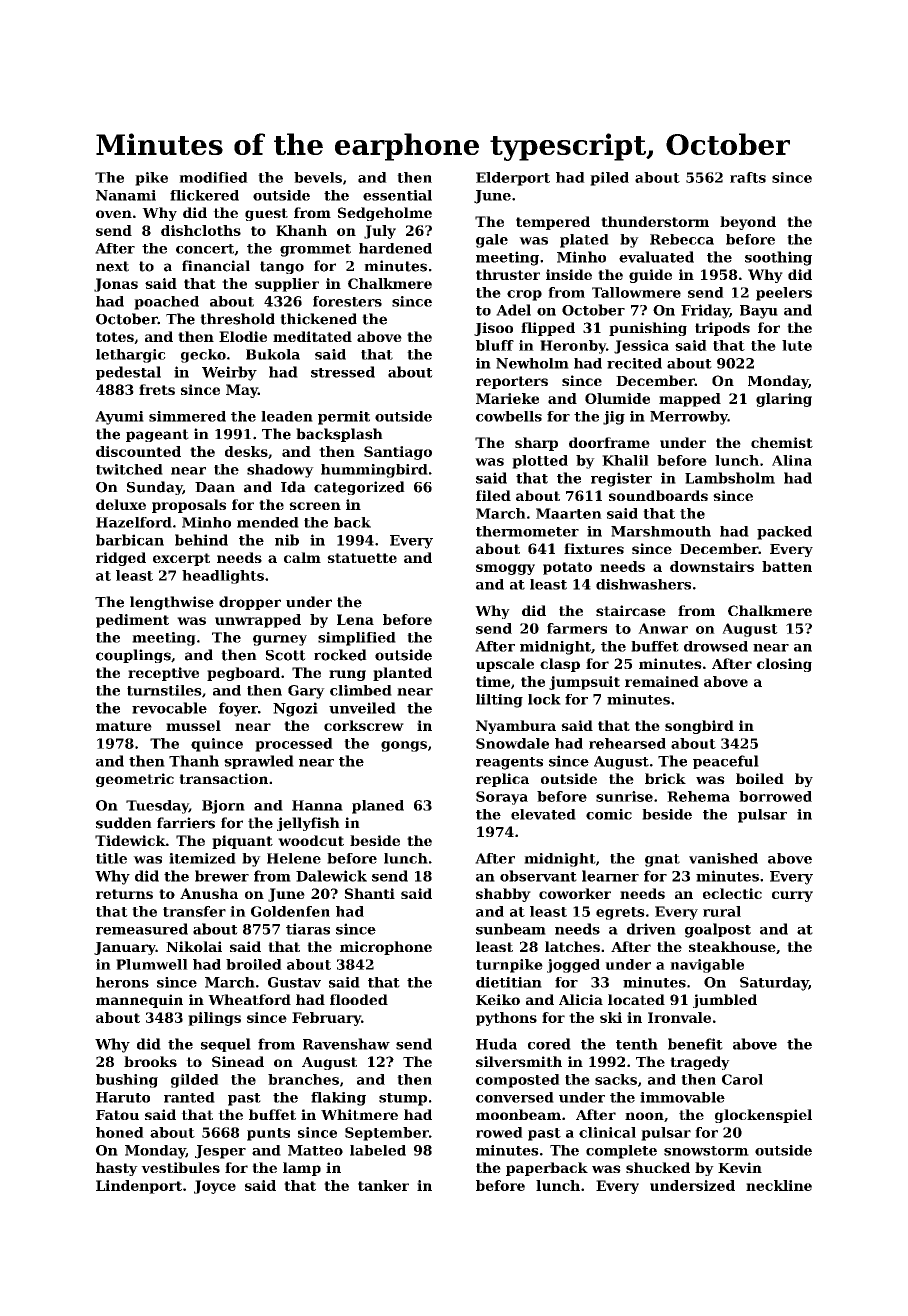 Image resolution: width=908 pixels, height=1316 pixels. I want to click on Soraya, so click(502, 798).
